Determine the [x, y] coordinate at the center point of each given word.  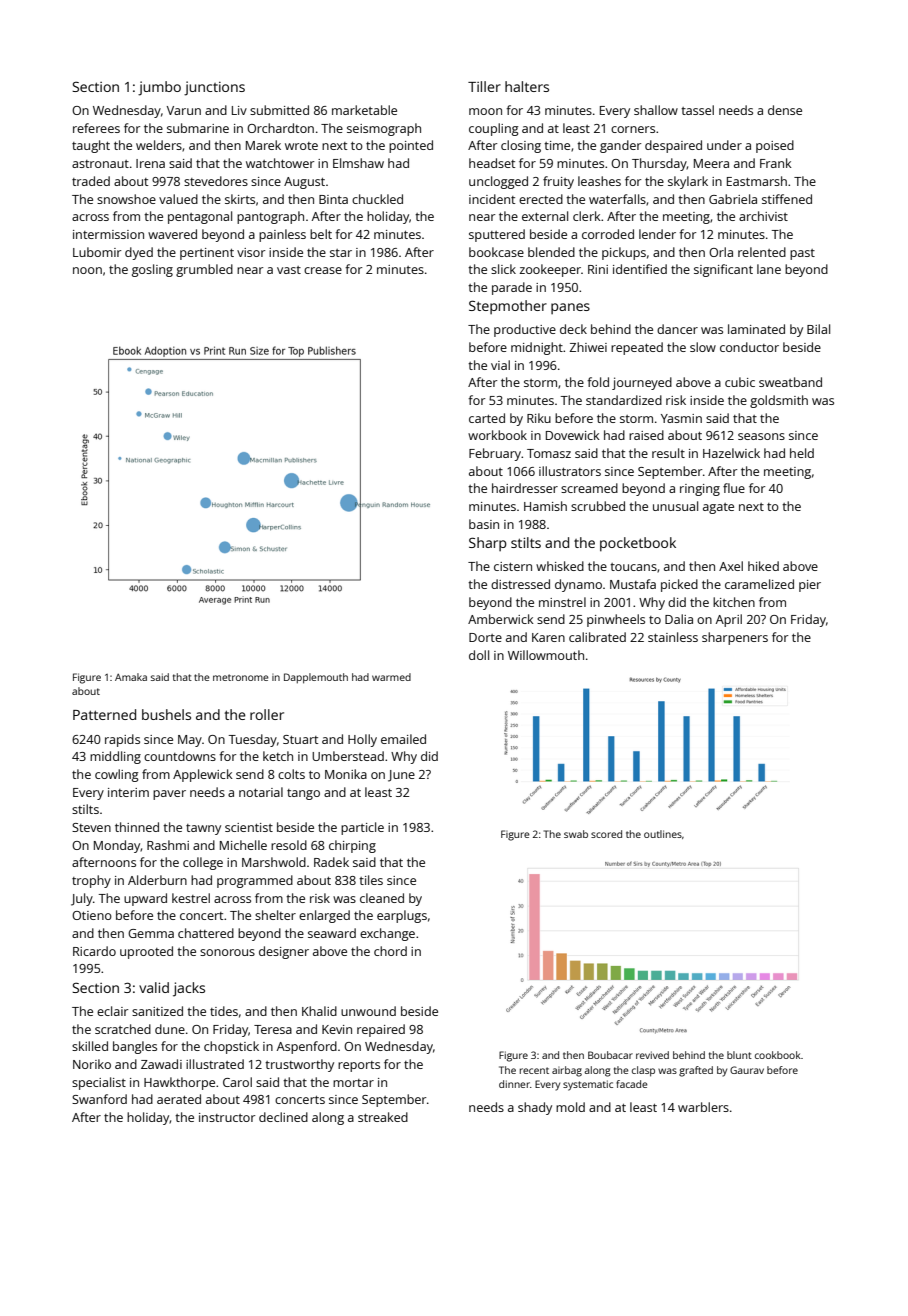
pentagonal [200, 217]
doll [479, 655]
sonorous [227, 952]
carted [487, 418]
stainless [673, 637]
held [802, 453]
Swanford [99, 1099]
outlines [663, 834]
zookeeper [550, 270]
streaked [383, 1117]
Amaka [131, 677]
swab [576, 834]
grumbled [204, 270]
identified [640, 269]
